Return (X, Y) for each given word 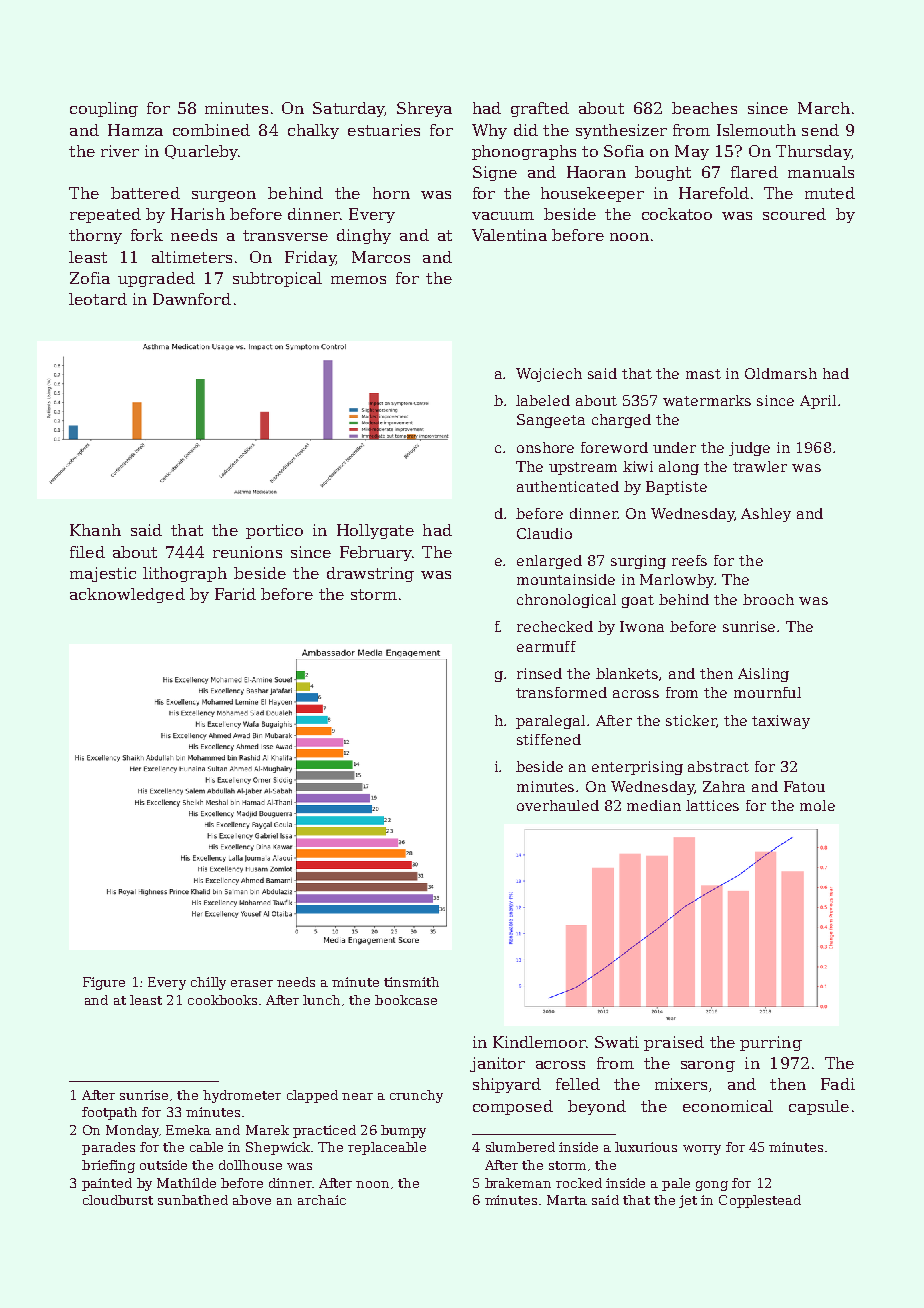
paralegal (550, 722)
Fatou (804, 786)
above (252, 1200)
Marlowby (677, 581)
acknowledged (127, 595)
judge (749, 449)
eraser (252, 983)
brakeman (518, 1183)
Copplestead (760, 1201)
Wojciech (549, 375)
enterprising (637, 768)
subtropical (277, 279)
